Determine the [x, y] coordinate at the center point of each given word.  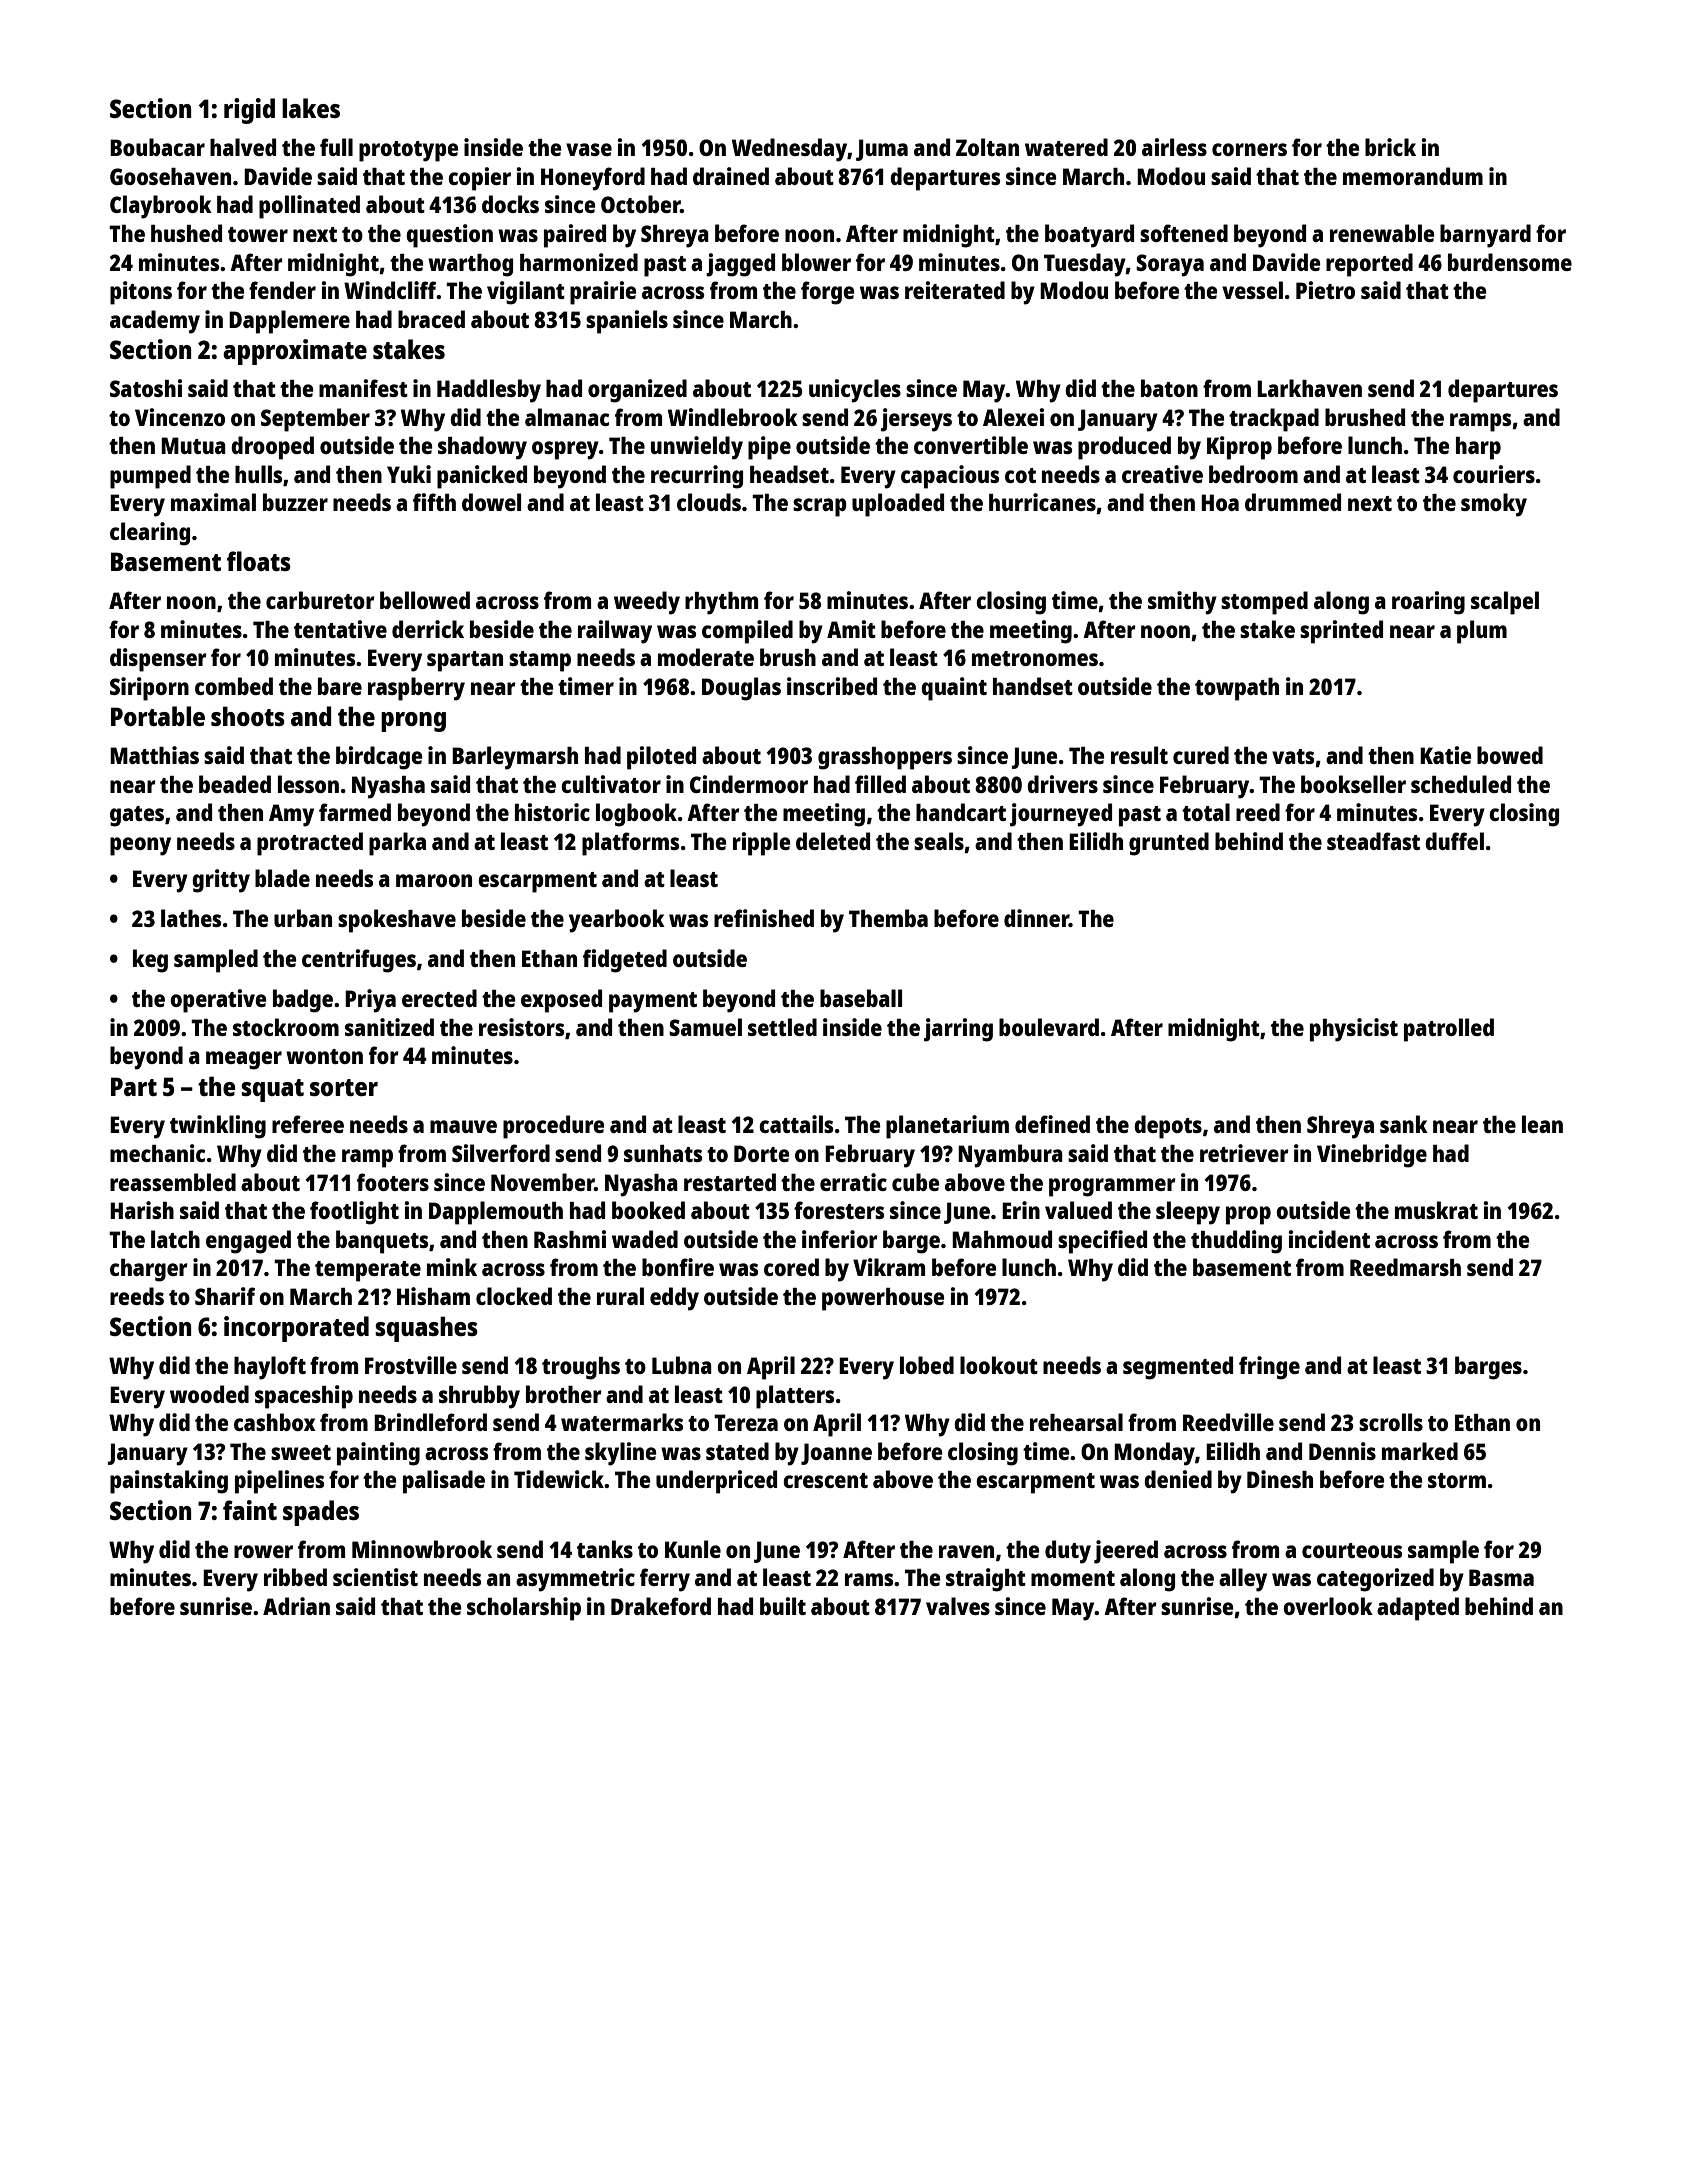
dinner [1036, 918]
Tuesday [1085, 265]
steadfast [1373, 841]
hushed [186, 233]
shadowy [482, 448]
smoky [1494, 505]
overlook [1328, 1606]
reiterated [955, 290]
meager [244, 1060]
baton [1169, 388]
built [783, 1606]
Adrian [296, 1606]
